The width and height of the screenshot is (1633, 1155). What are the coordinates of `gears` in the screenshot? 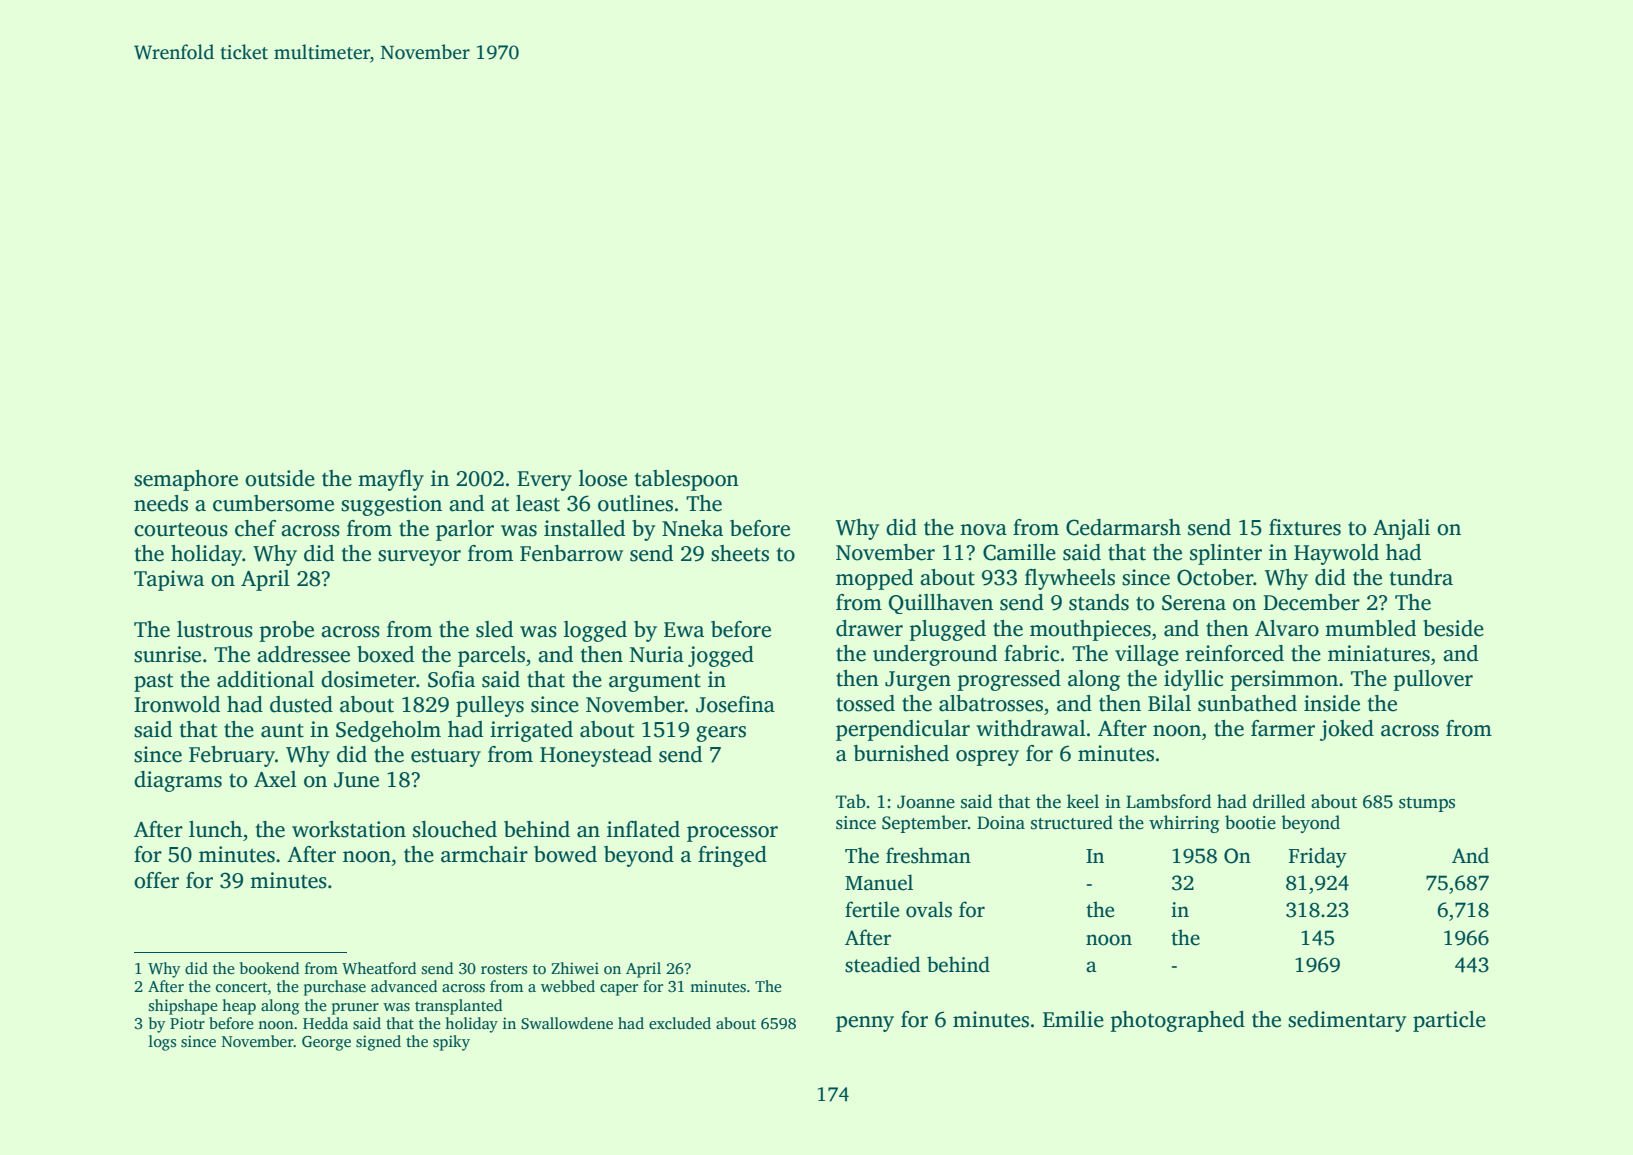 It's located at (721, 734).
